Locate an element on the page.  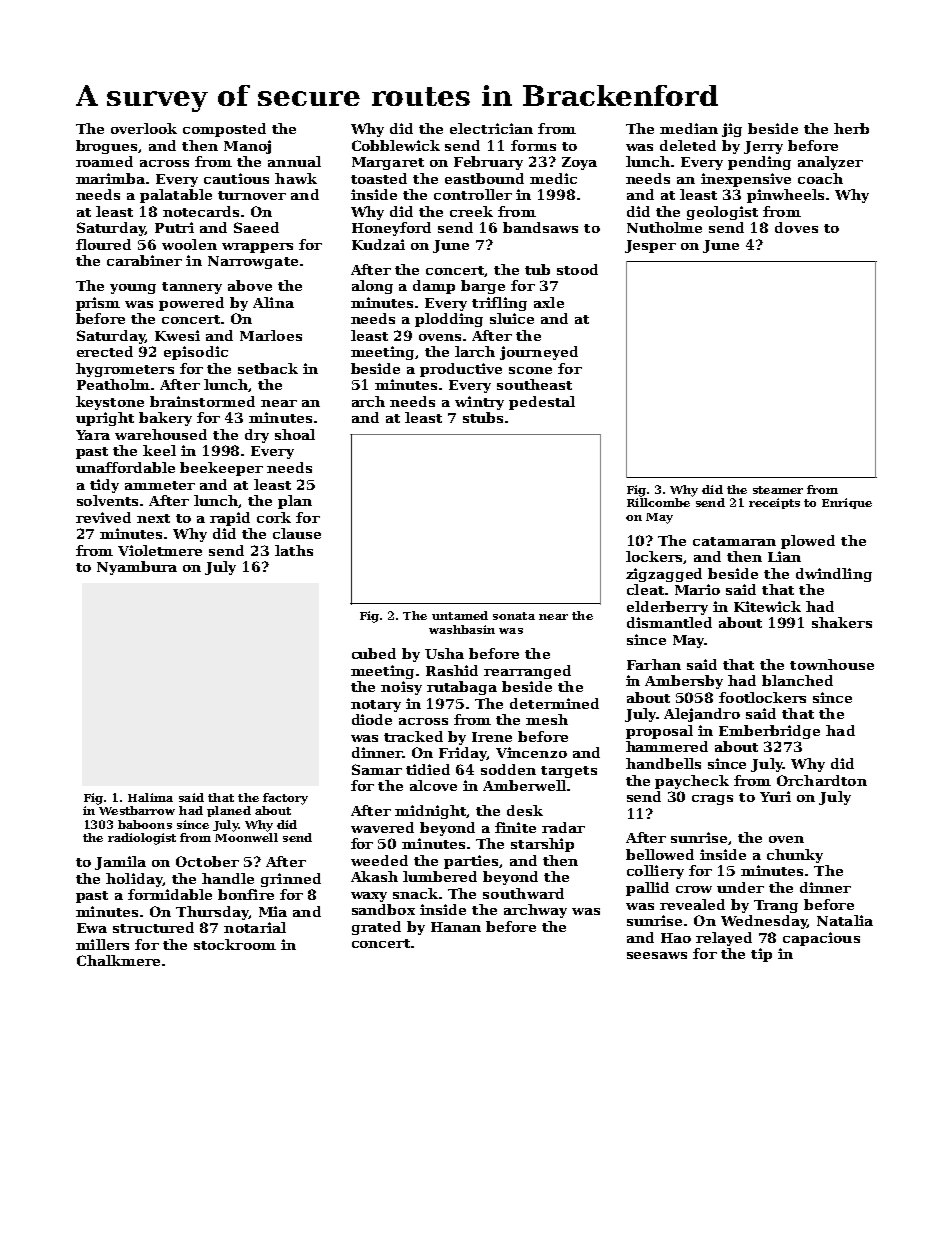
brainstormed is located at coordinates (202, 401).
